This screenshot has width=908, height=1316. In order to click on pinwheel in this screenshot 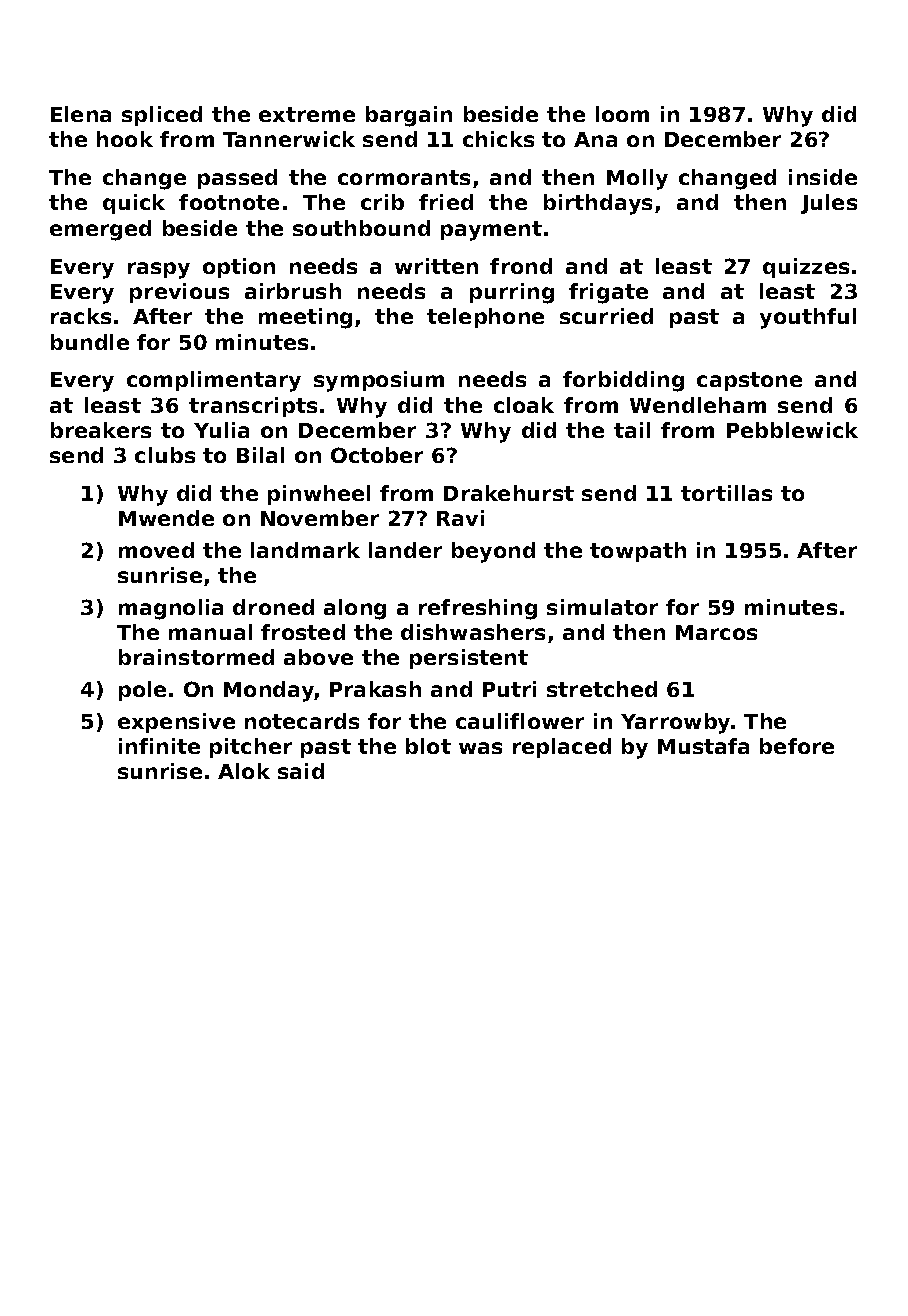, I will do `click(319, 495)`.
